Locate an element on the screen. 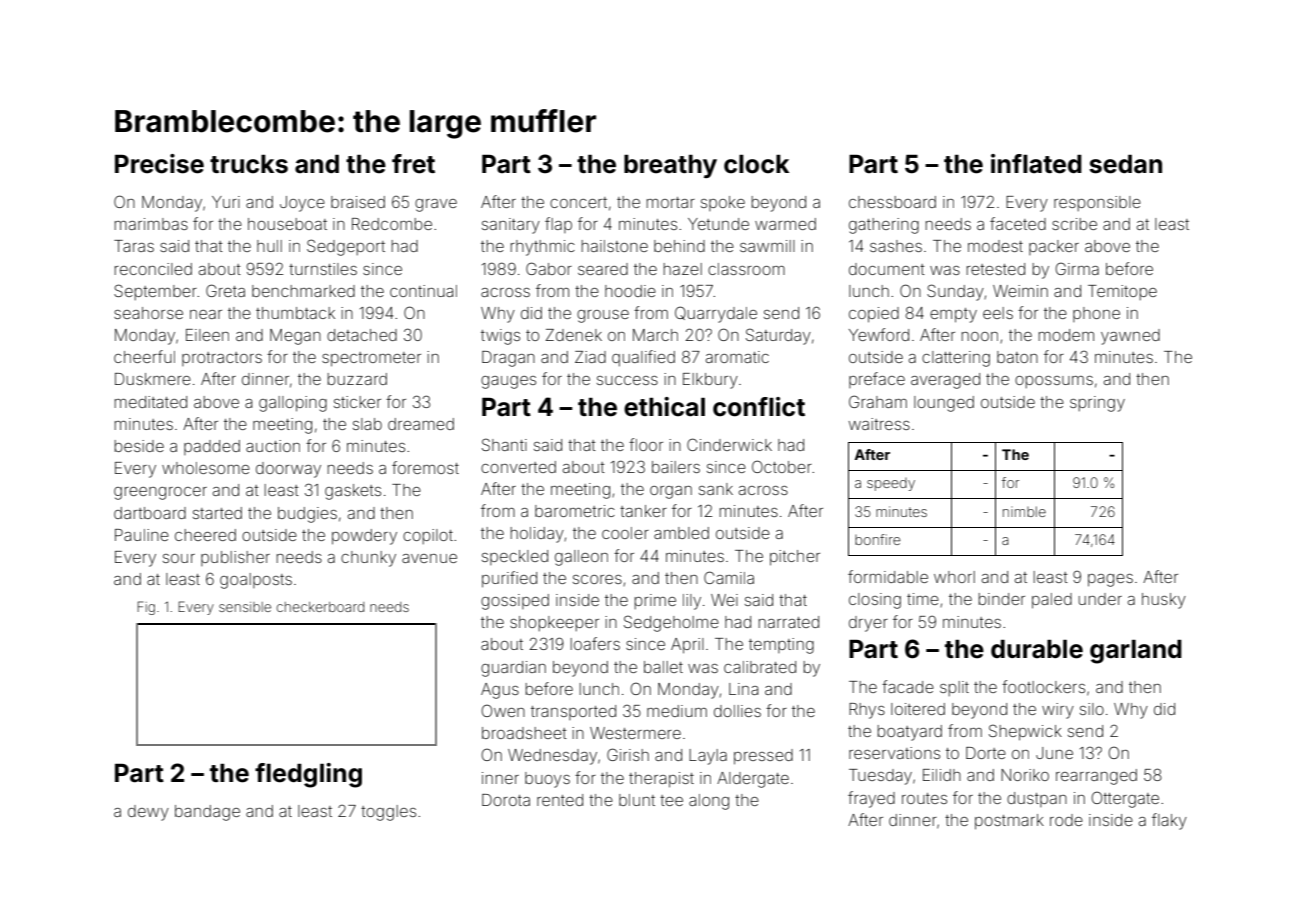 The image size is (1308, 924). inflated is located at coordinates (1036, 164).
